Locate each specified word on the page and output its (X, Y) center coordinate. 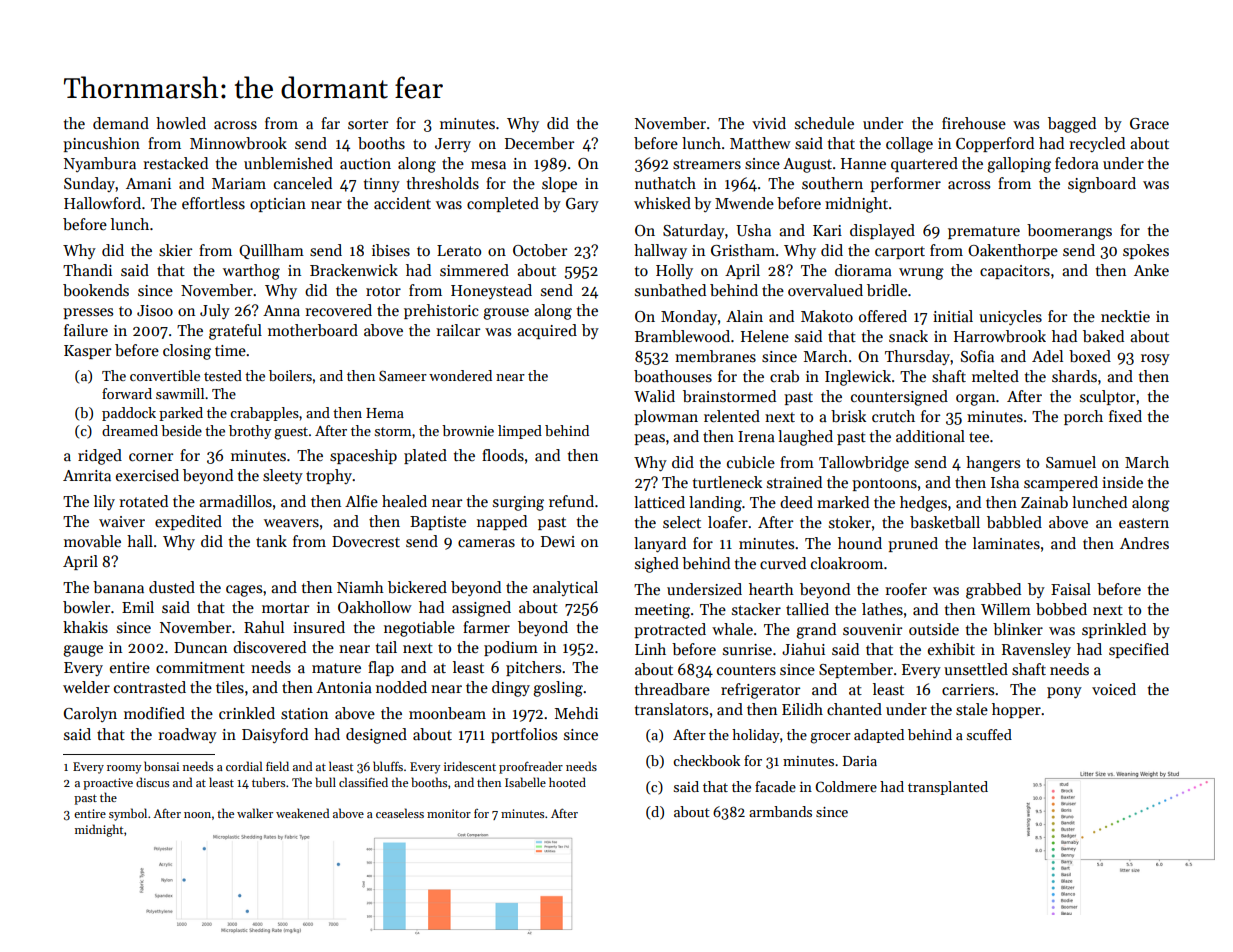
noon (197, 815)
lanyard (660, 544)
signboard (1102, 185)
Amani (148, 183)
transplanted (948, 788)
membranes (715, 356)
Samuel (1071, 462)
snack (908, 336)
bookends (96, 290)
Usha (753, 230)
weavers (291, 523)
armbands (780, 811)
